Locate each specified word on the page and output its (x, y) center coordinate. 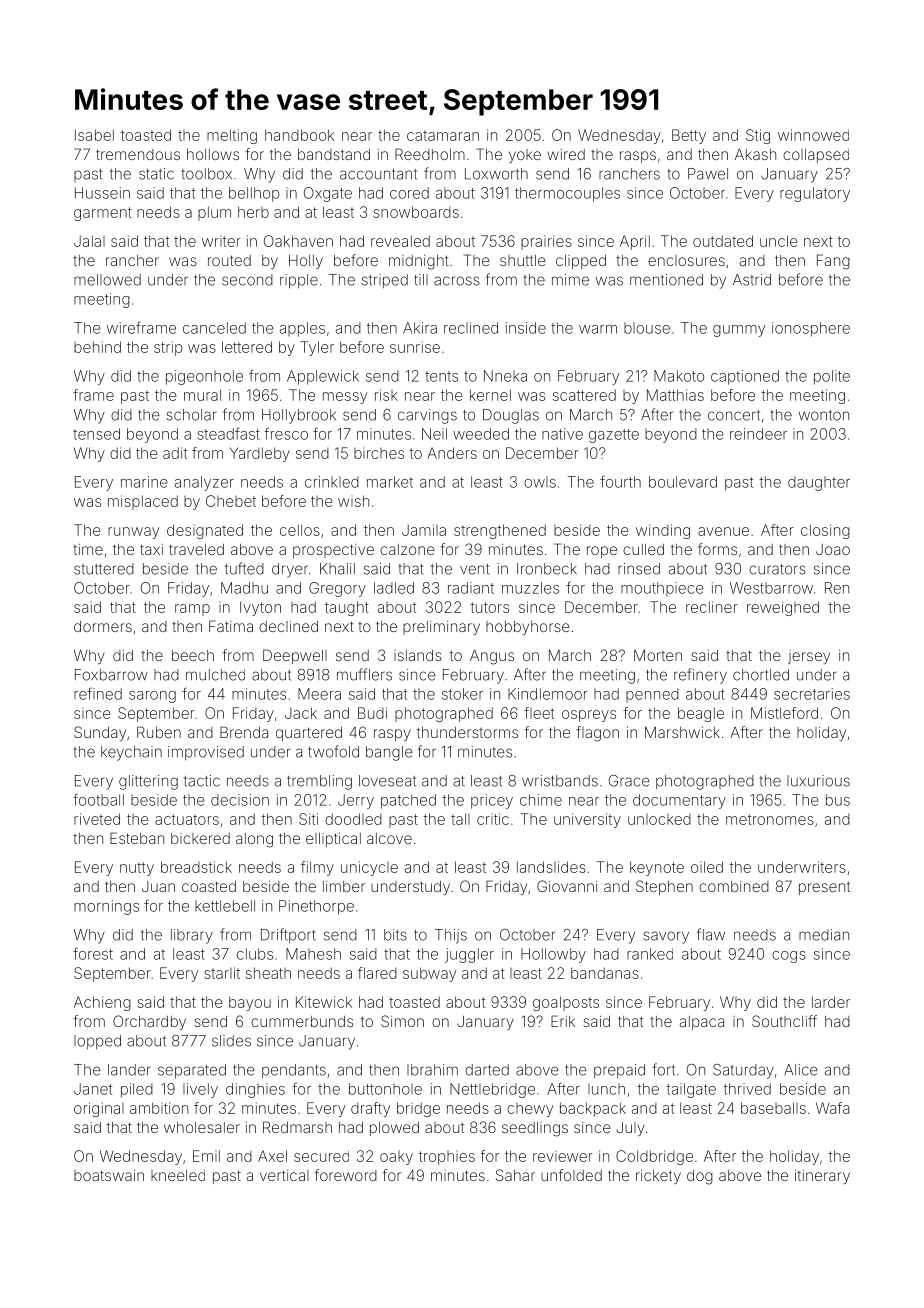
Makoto (679, 376)
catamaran (443, 135)
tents (441, 376)
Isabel (94, 135)
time (88, 549)
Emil (206, 1156)
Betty (689, 136)
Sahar (515, 1175)
